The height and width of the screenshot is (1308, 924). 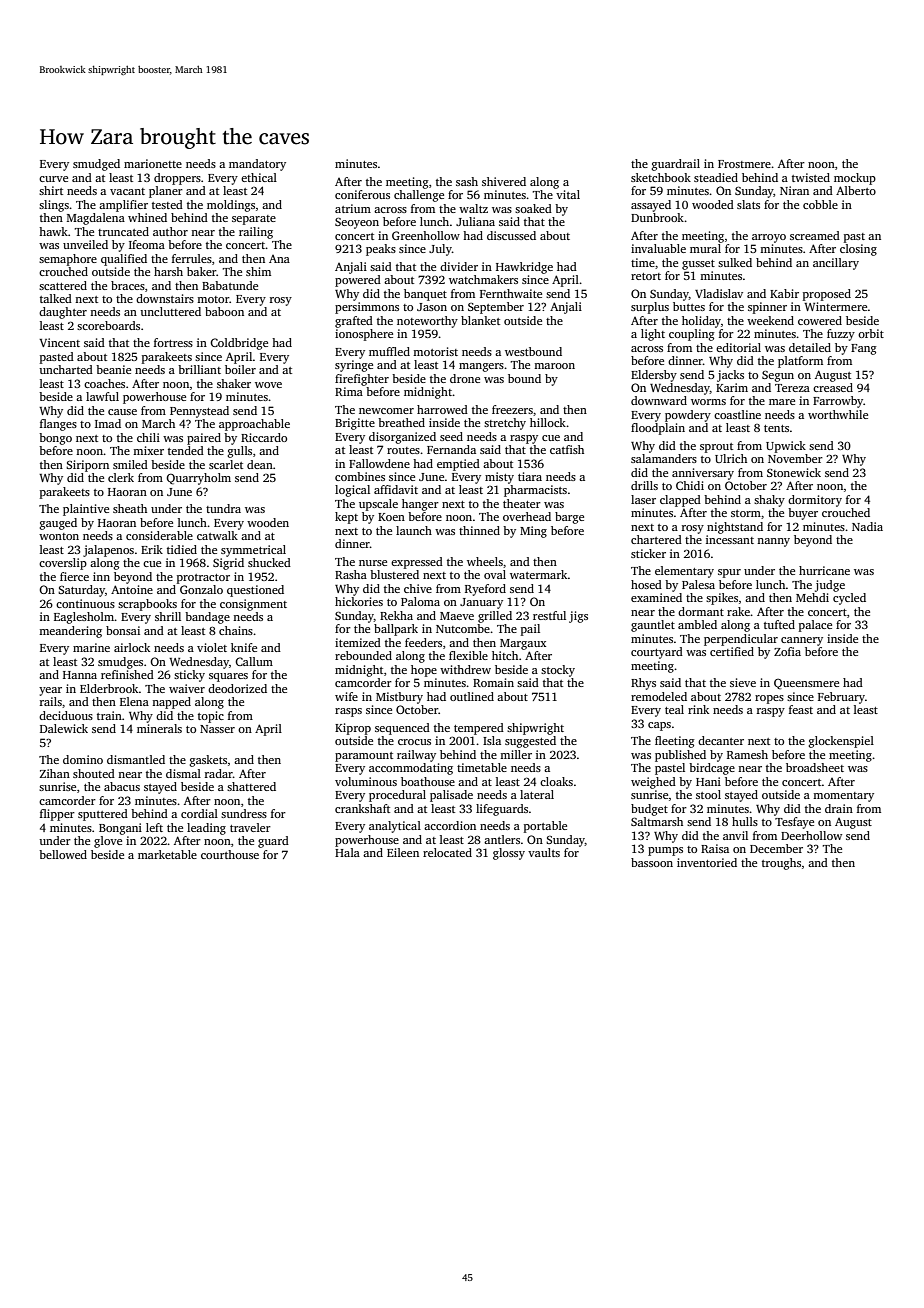 I want to click on Raisa, so click(x=715, y=848).
